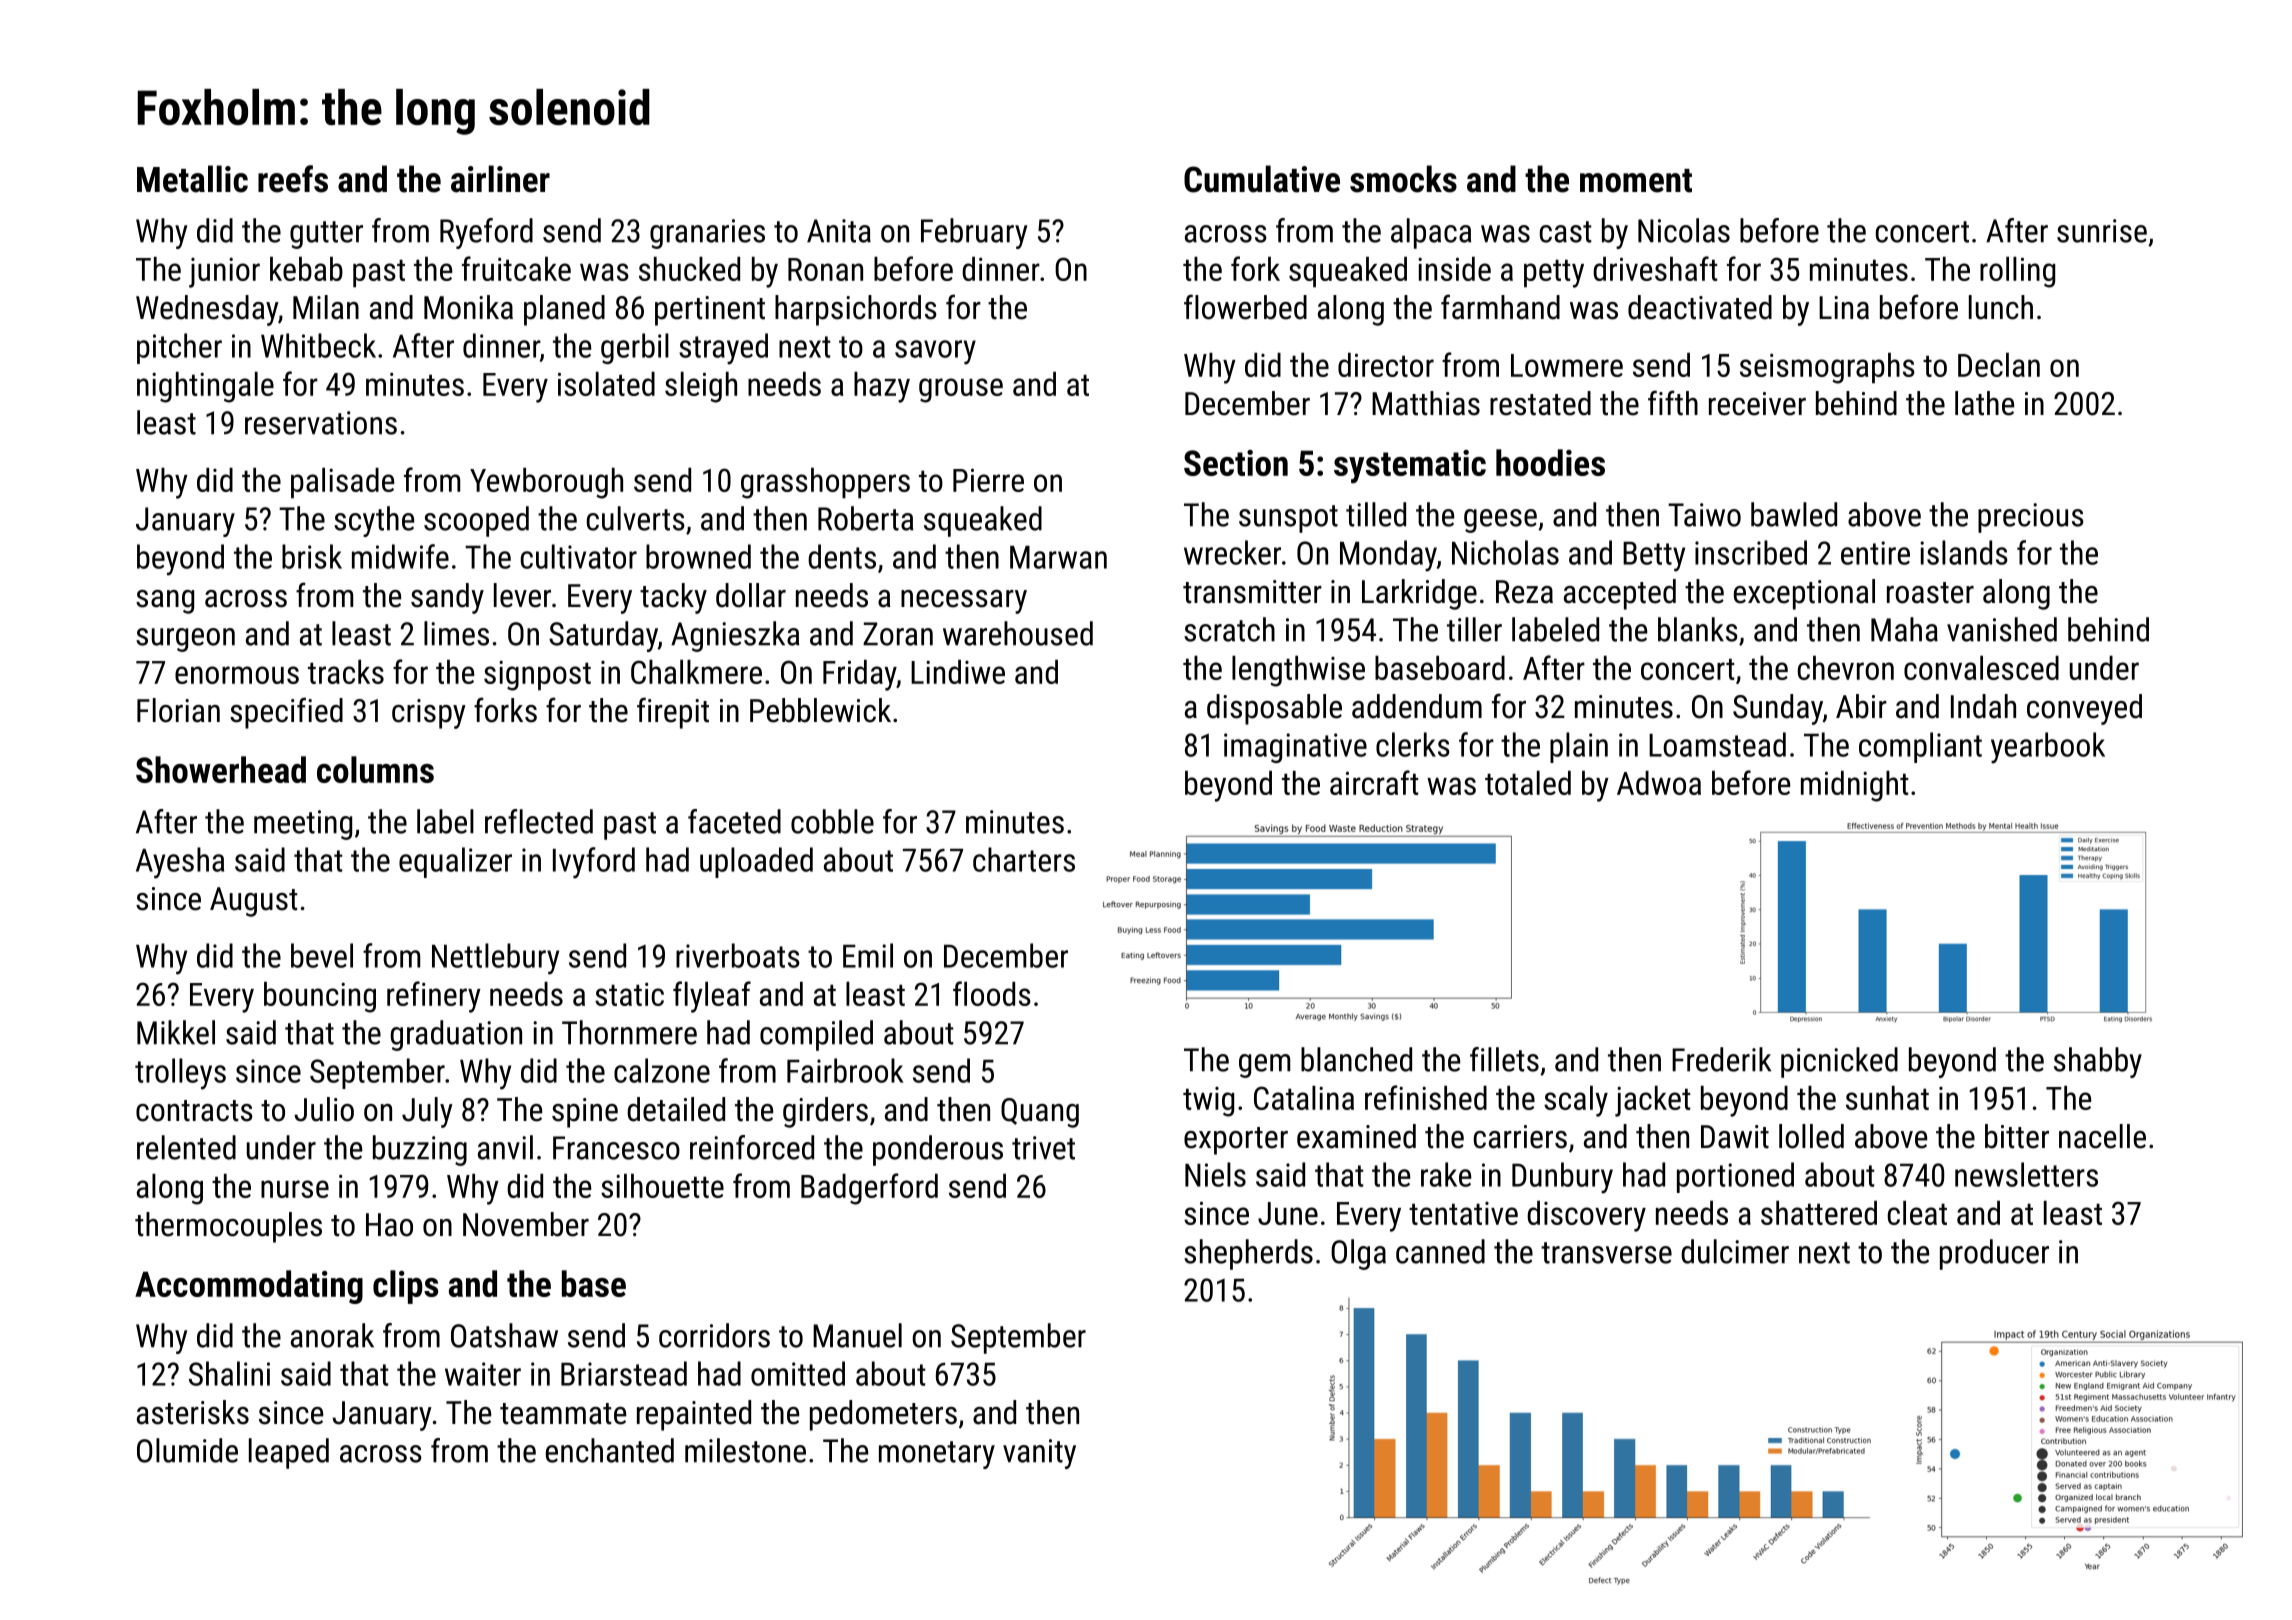 Image resolution: width=2292 pixels, height=1620 pixels. Describe the element at coordinates (1566, 232) in the screenshot. I see `cast` at that location.
